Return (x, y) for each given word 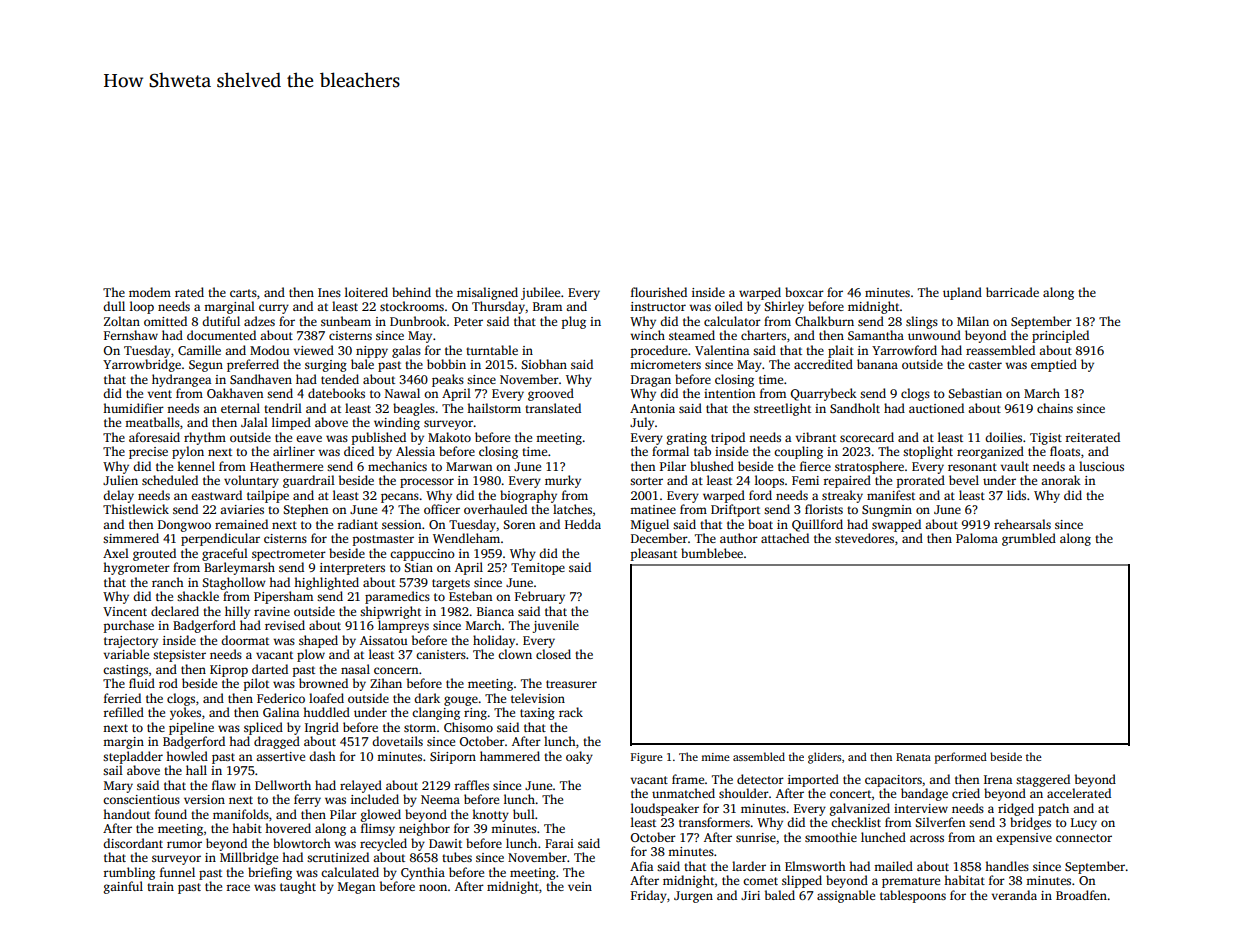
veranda (1014, 895)
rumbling (129, 873)
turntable (492, 350)
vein (580, 886)
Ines (329, 292)
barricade (1012, 292)
